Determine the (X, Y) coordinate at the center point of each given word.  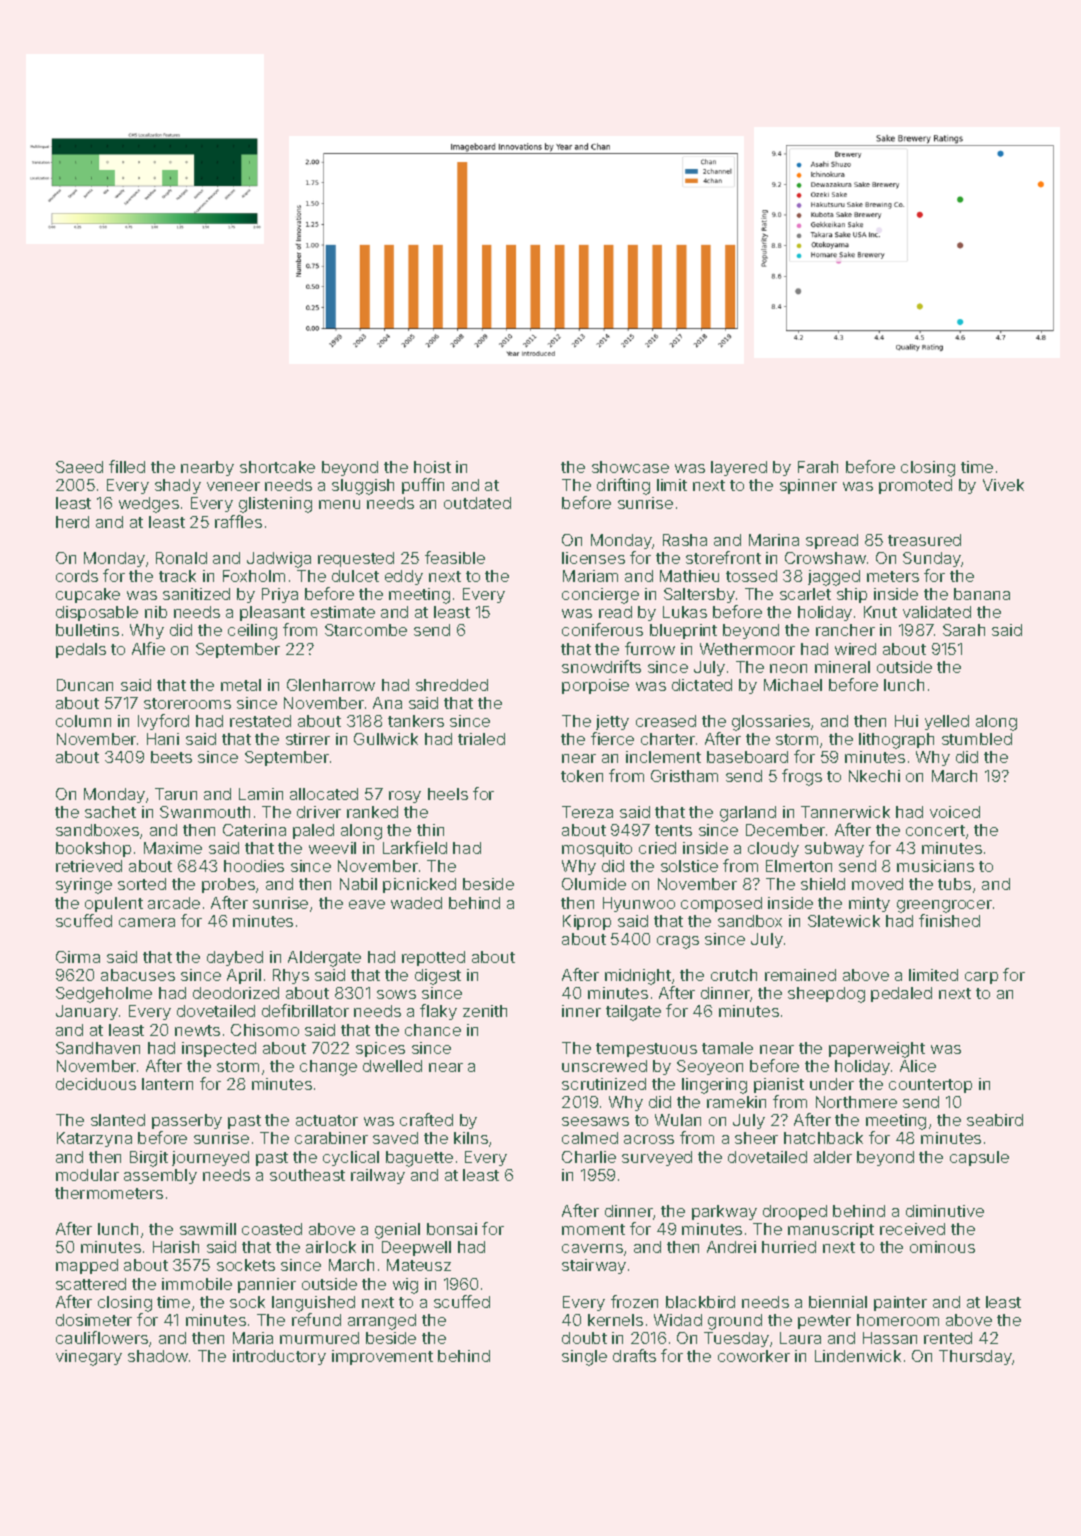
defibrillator (305, 1010)
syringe (84, 886)
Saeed (79, 467)
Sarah (964, 630)
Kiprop (587, 922)
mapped (87, 1266)
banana (982, 594)
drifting (623, 486)
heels (448, 794)
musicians (935, 866)
